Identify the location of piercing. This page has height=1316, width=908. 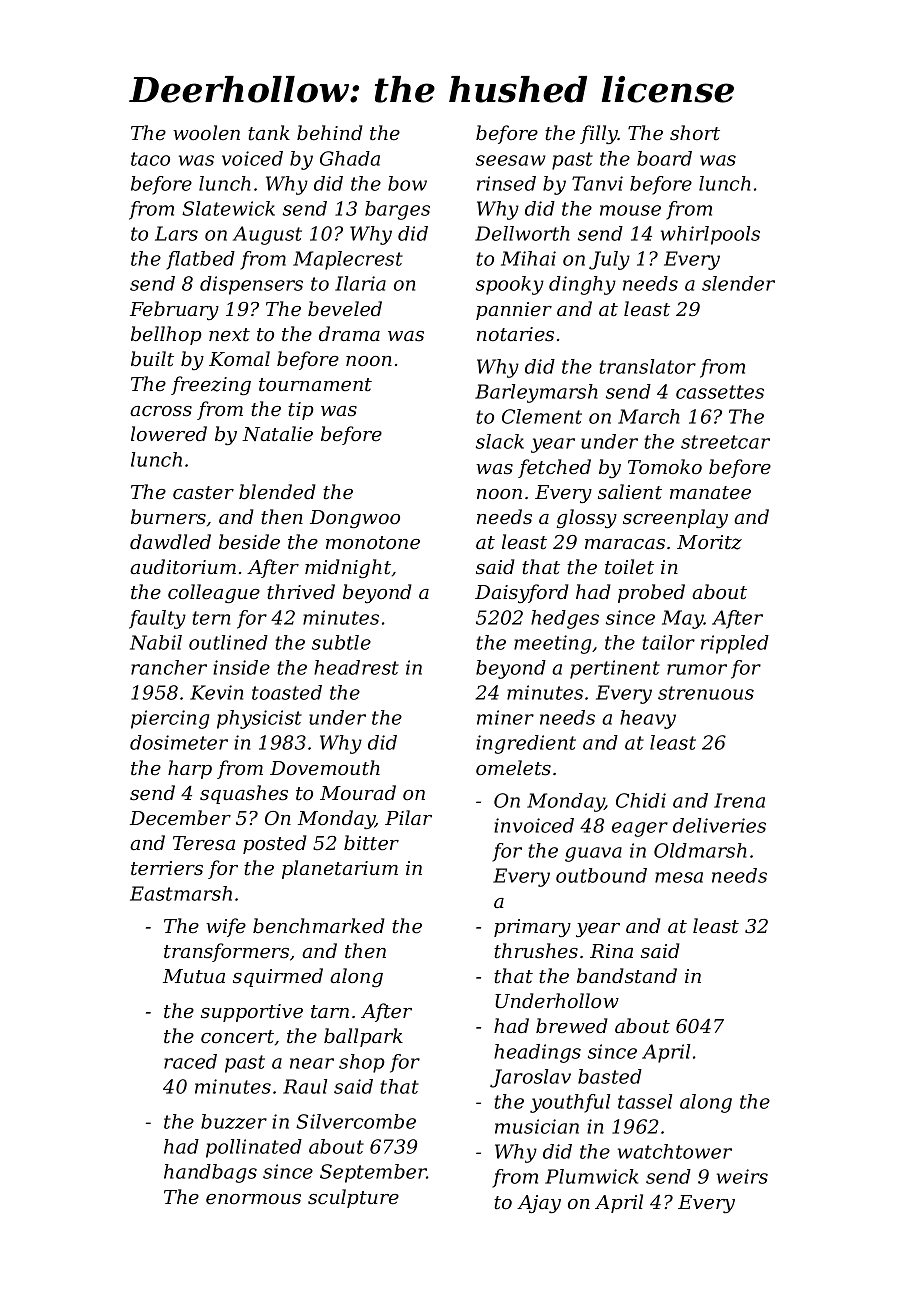
(170, 719).
